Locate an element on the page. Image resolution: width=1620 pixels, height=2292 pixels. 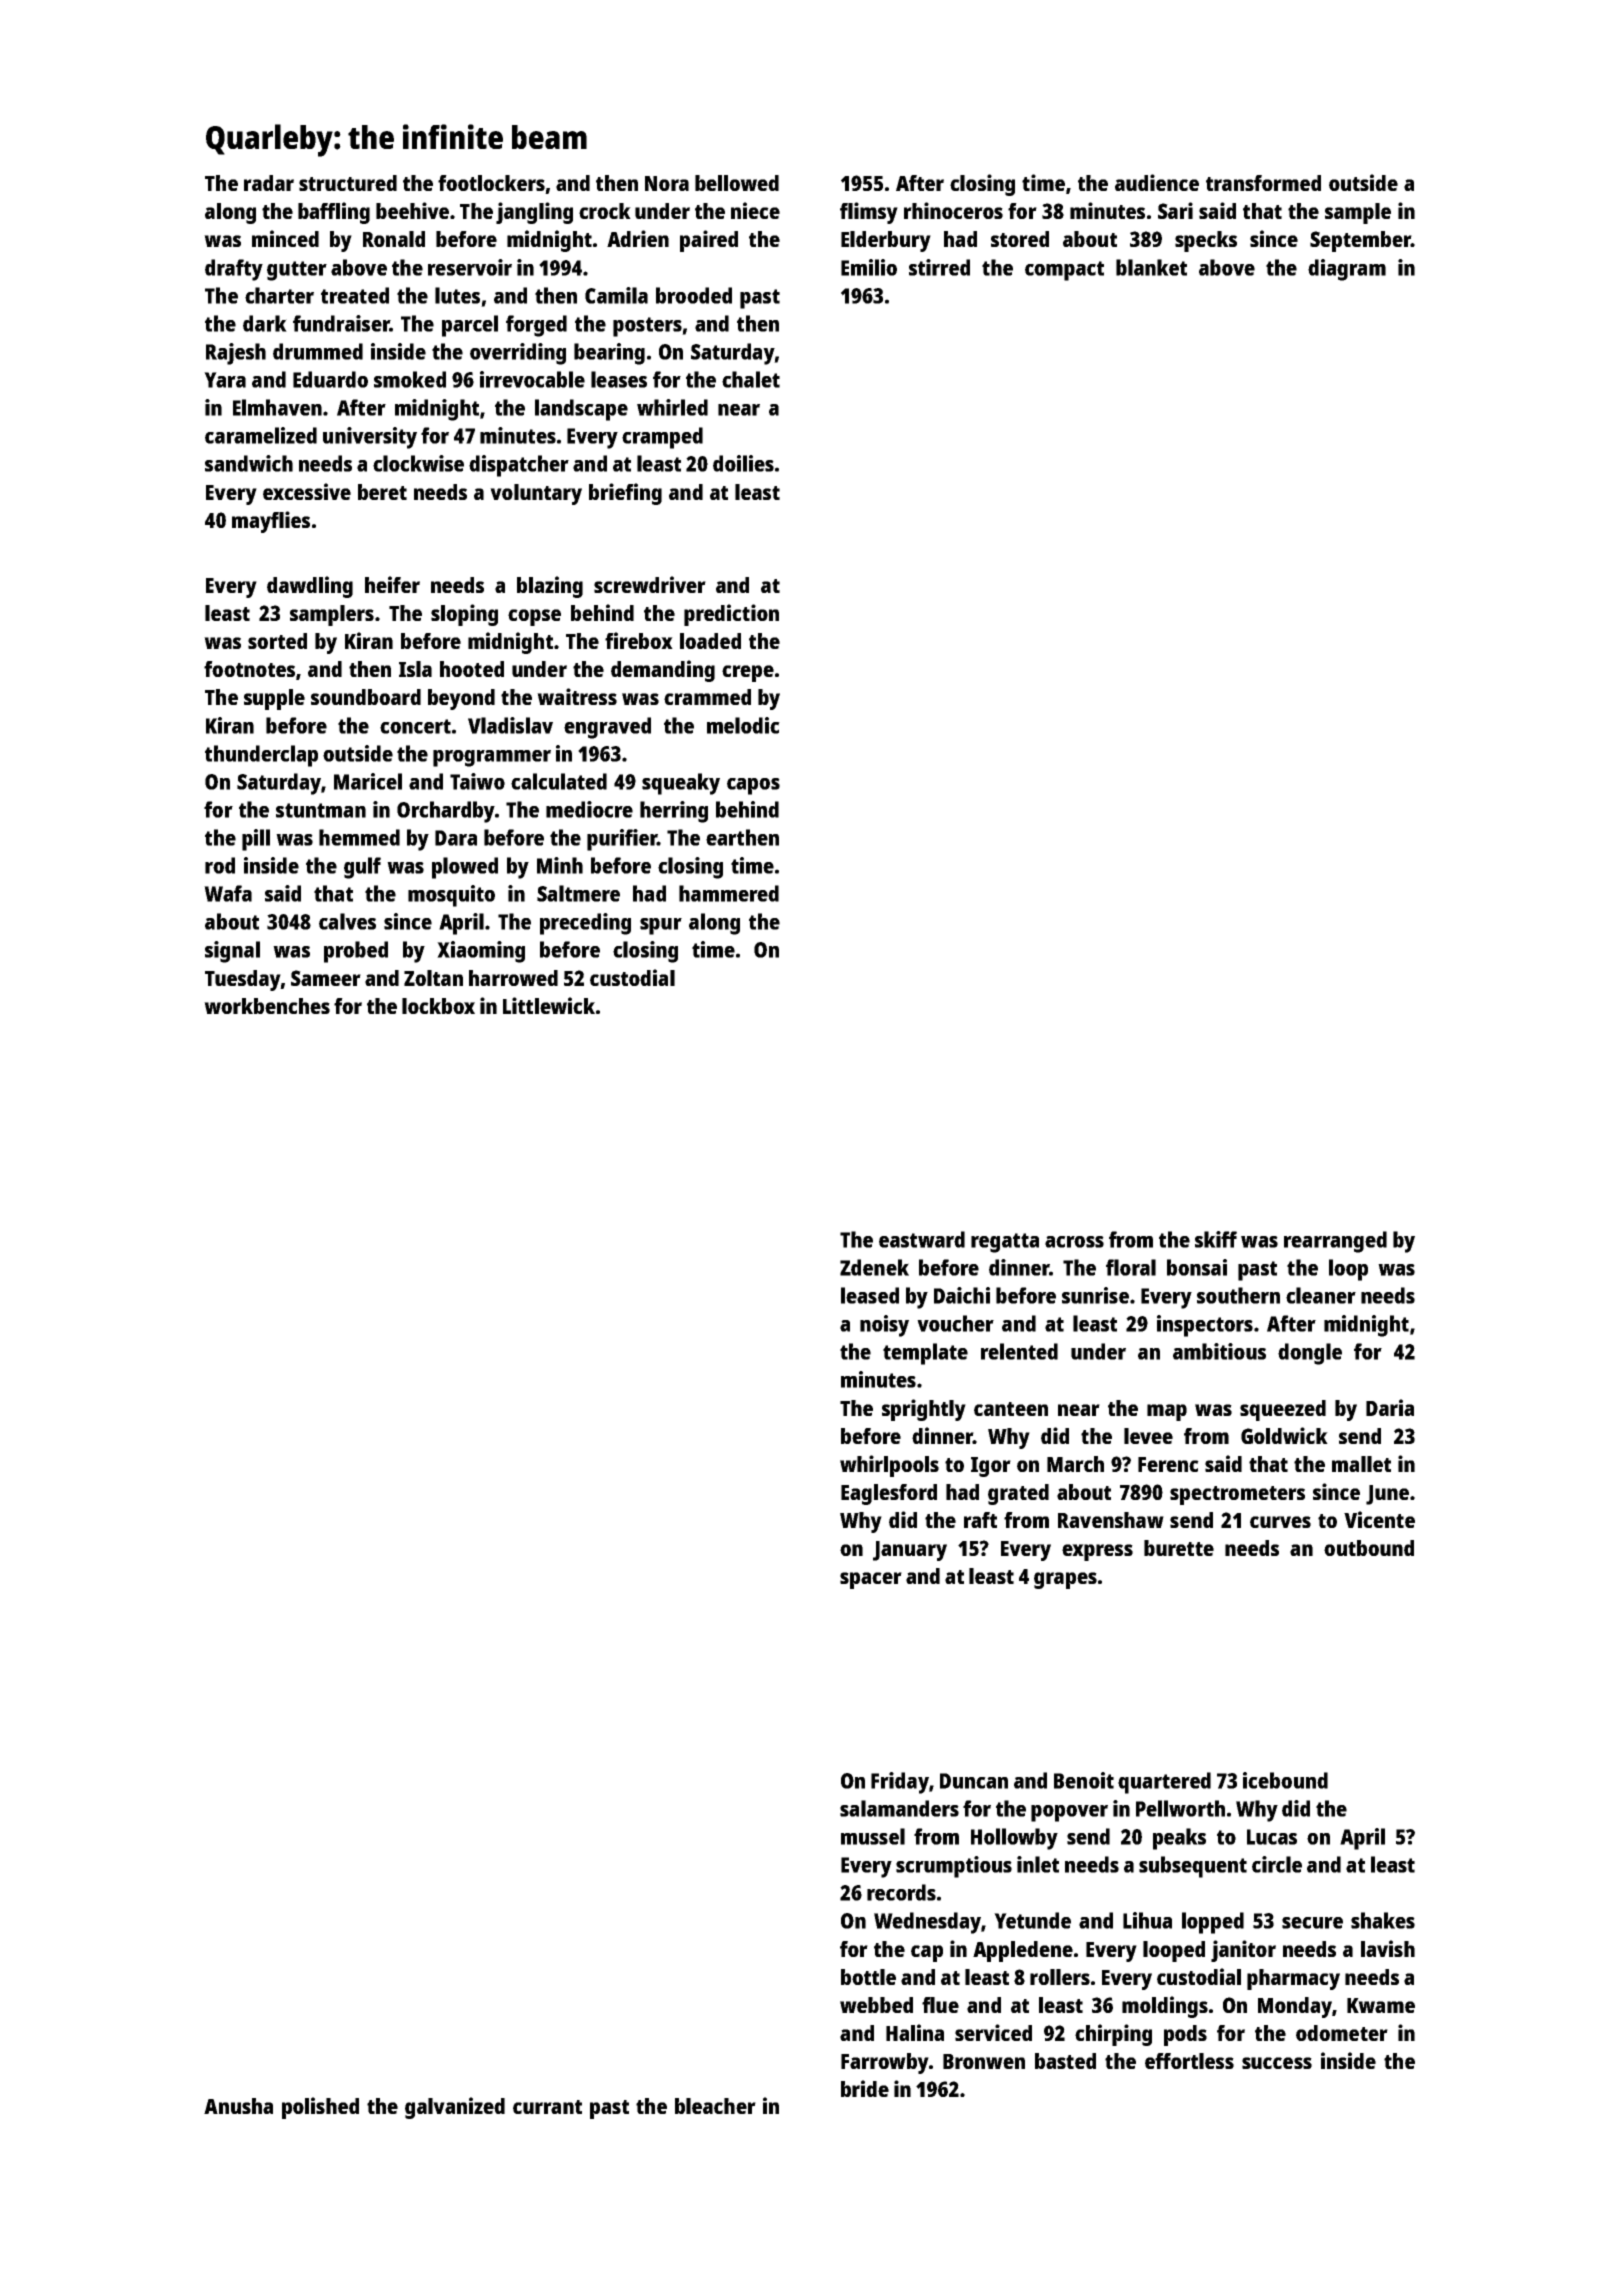
Daria is located at coordinates (1390, 1407).
